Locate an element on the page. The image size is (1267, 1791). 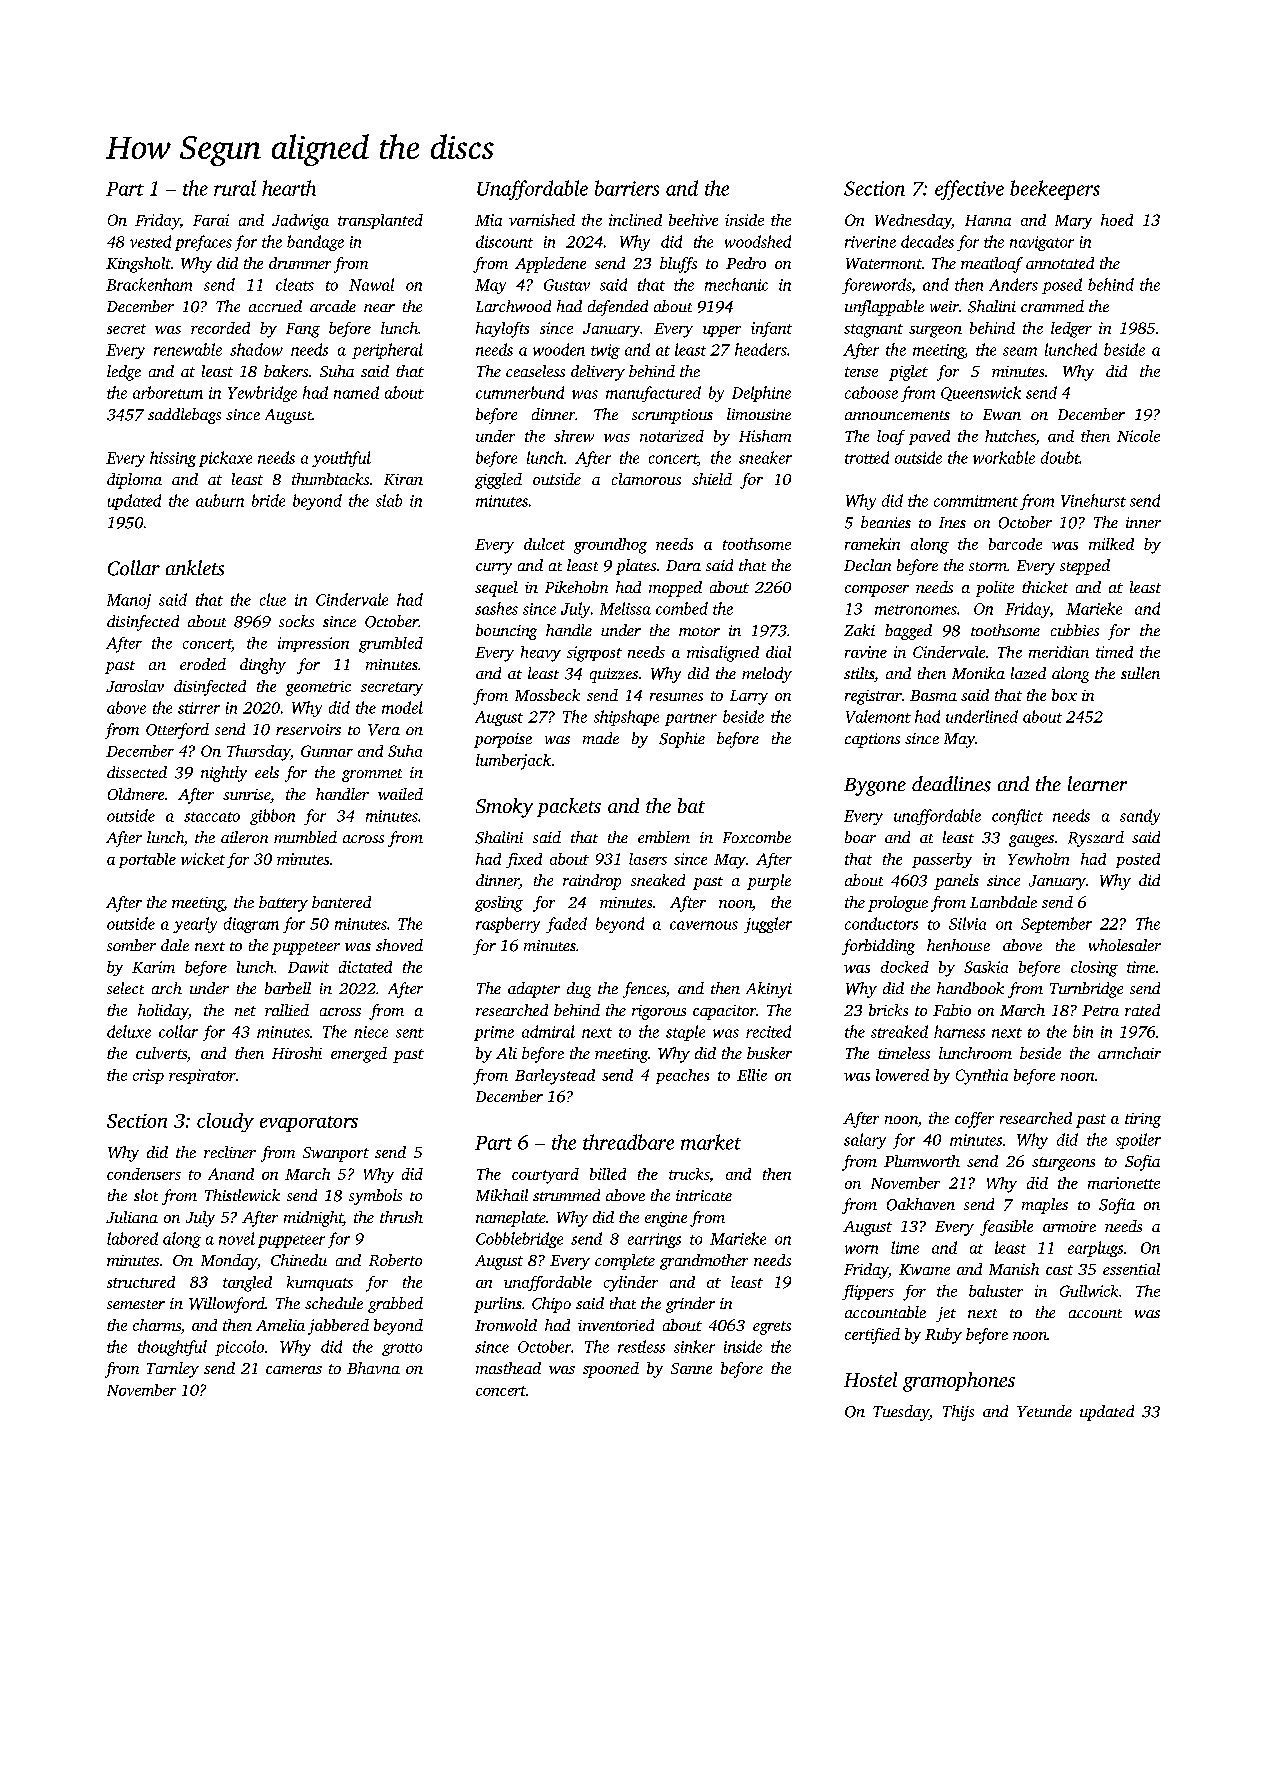
beekeepers is located at coordinates (1055, 190).
